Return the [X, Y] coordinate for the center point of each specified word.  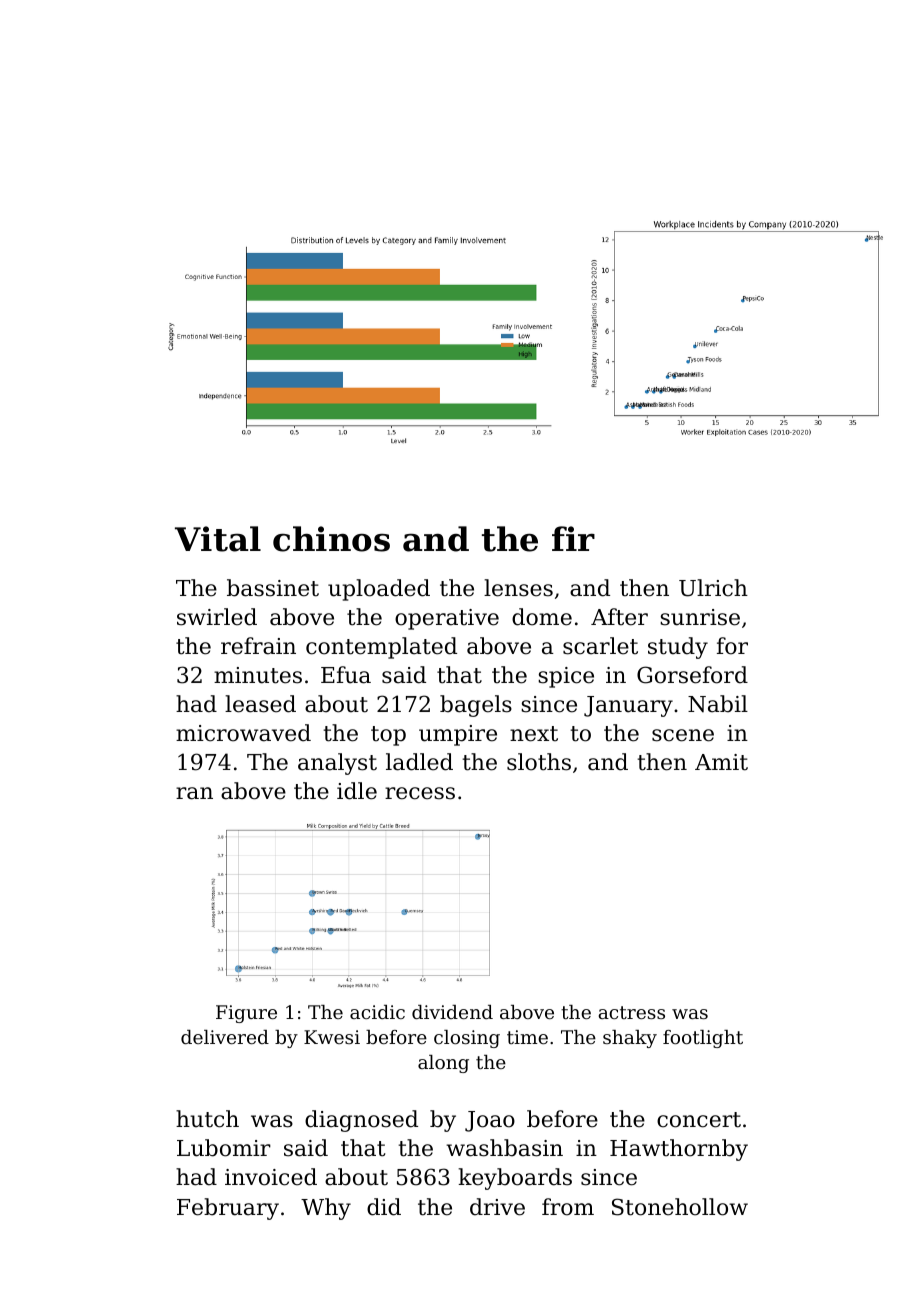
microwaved [243, 733]
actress [632, 1012]
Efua [346, 675]
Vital [218, 539]
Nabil [718, 704]
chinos [331, 539]
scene [683, 735]
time [527, 1037]
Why [326, 1209]
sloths [539, 762]
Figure [246, 1014]
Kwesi [332, 1037]
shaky [630, 1039]
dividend [452, 1012]
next [534, 734]
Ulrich [713, 588]
